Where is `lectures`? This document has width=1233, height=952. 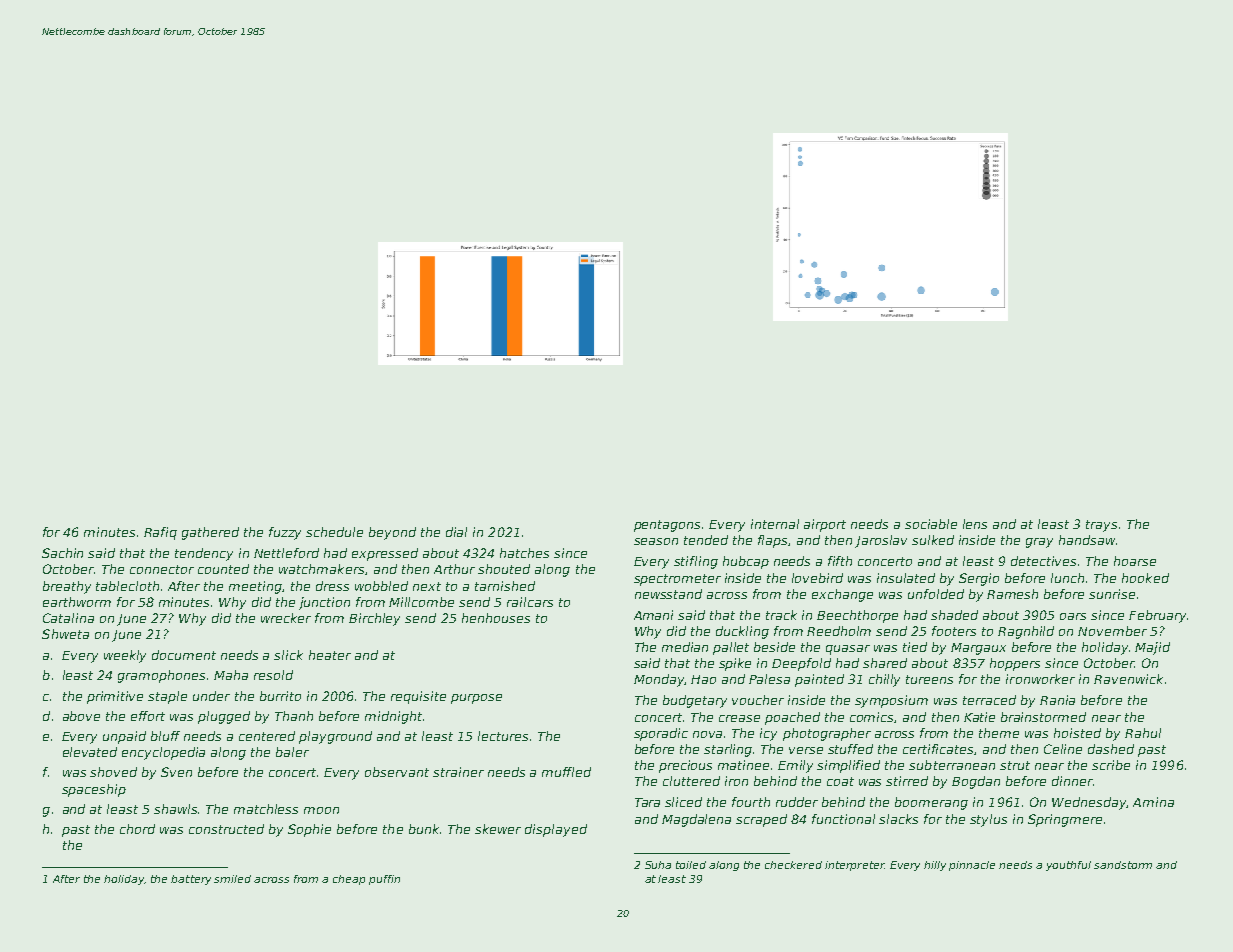
lectures is located at coordinates (503, 736).
